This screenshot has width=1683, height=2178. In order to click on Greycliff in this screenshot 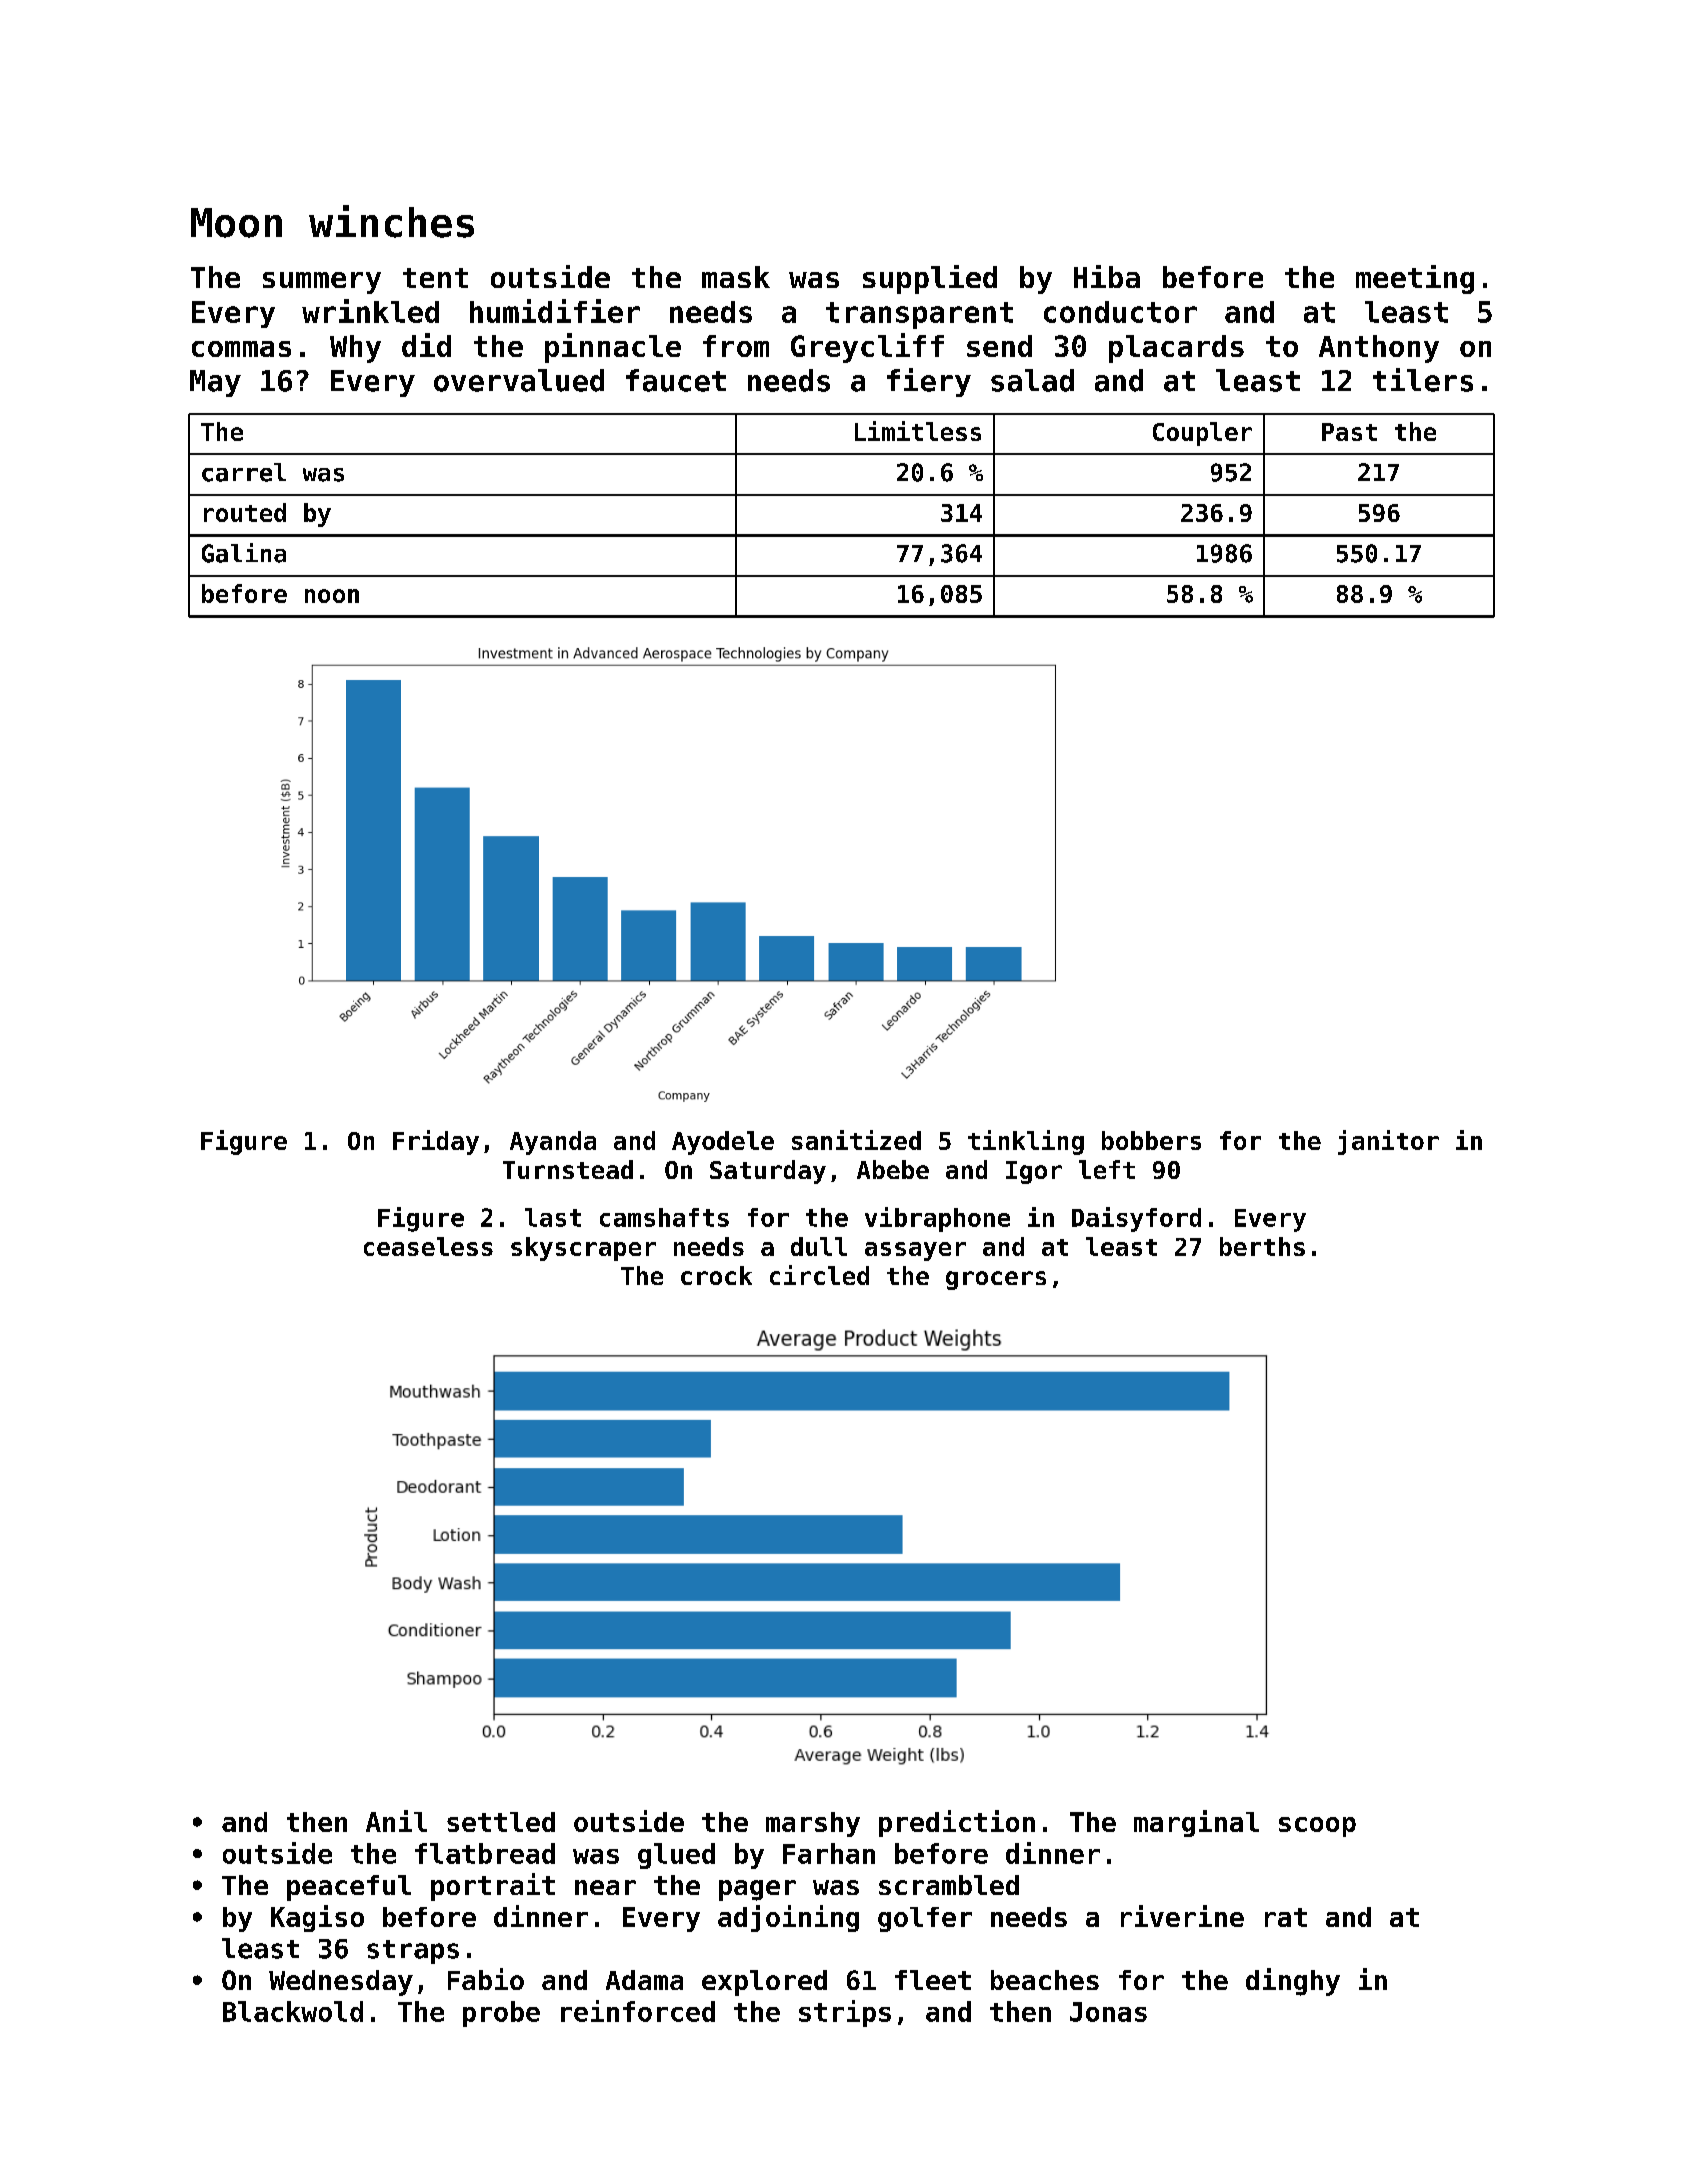, I will do `click(867, 348)`.
